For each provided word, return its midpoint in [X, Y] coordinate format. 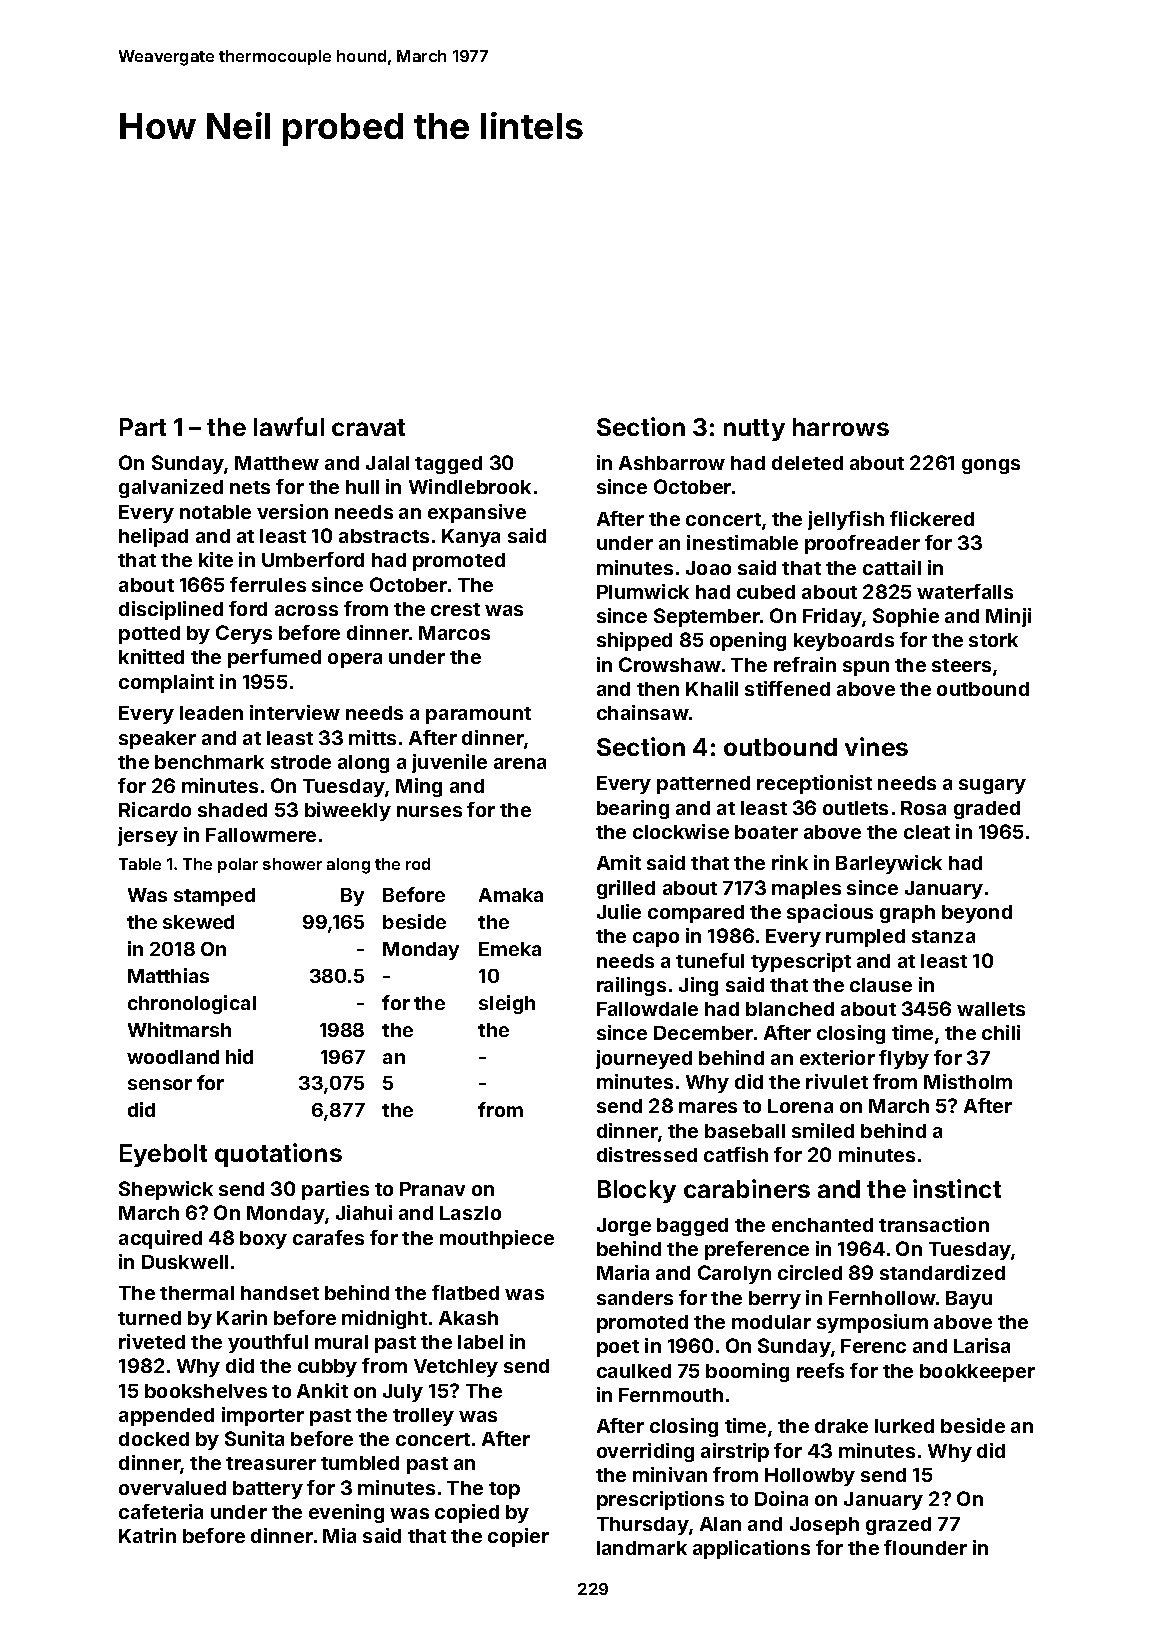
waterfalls [965, 591]
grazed [898, 1526]
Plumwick [643, 591]
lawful [289, 426]
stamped [214, 897]
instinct [957, 1188]
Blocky [637, 1191]
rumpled [865, 938]
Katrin [147, 1535]
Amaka [511, 895]
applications [751, 1549]
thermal [197, 1293]
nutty [754, 430]
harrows [841, 427]
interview [295, 712]
